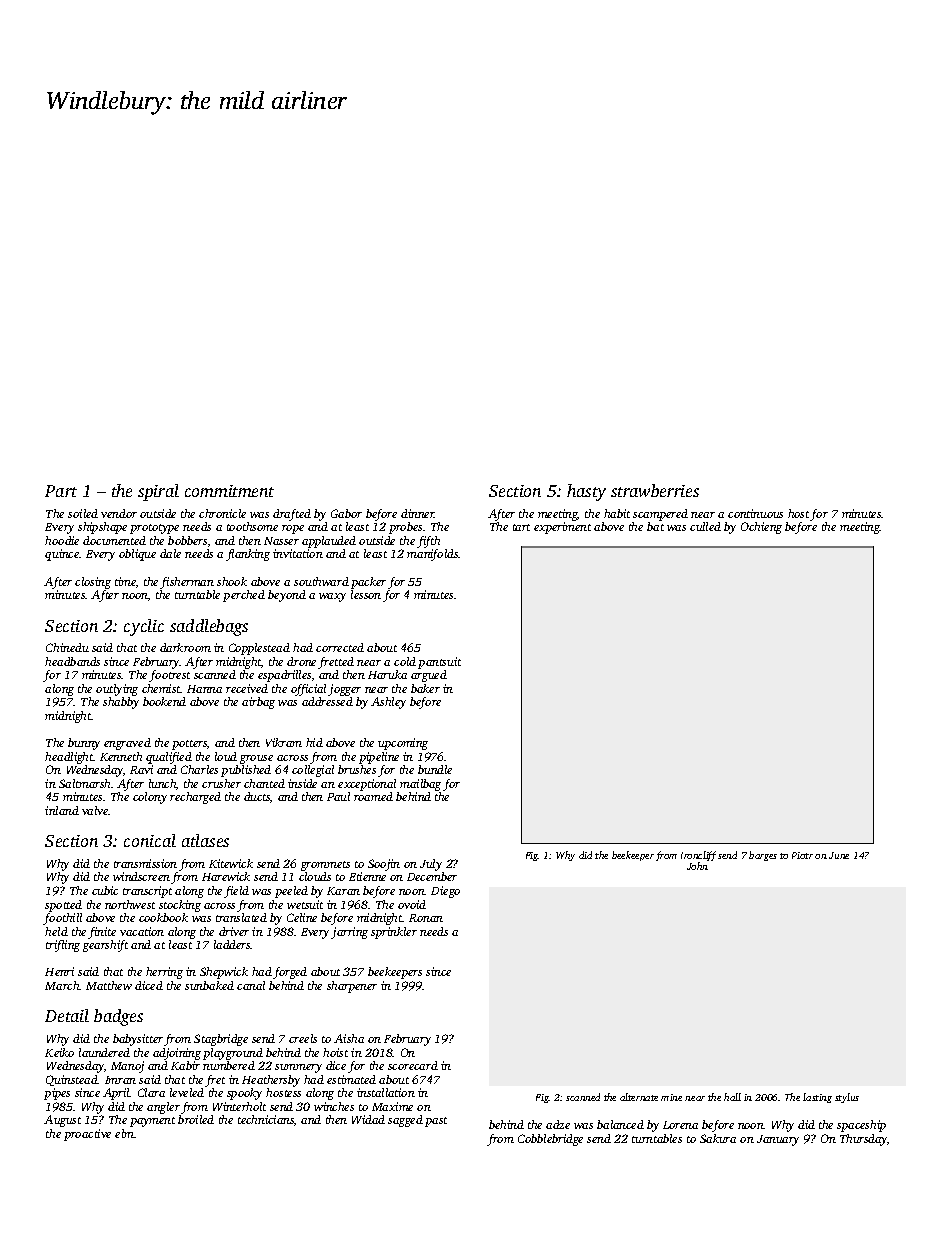 Image resolution: width=952 pixels, height=1233 pixels. I want to click on stylus, so click(847, 1098).
